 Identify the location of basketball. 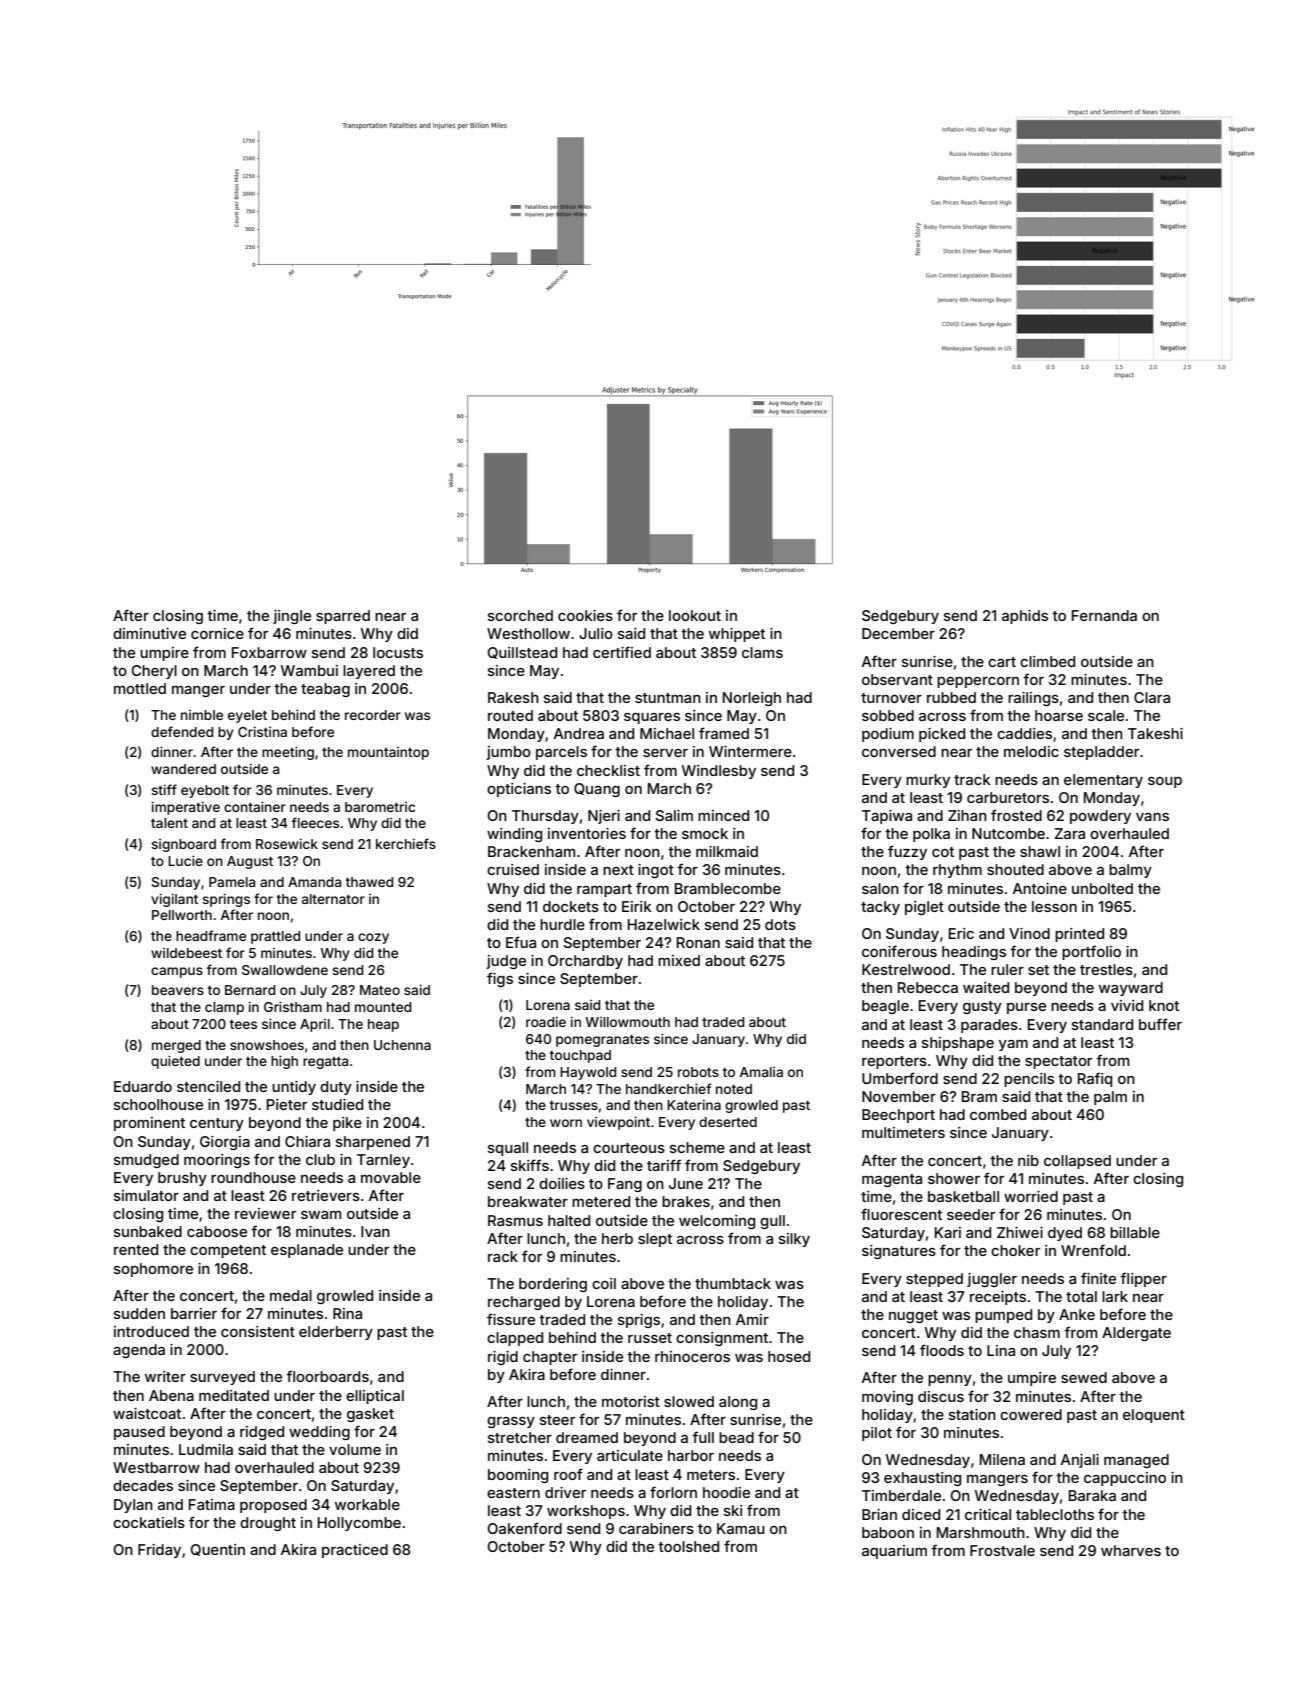
(963, 1196).
